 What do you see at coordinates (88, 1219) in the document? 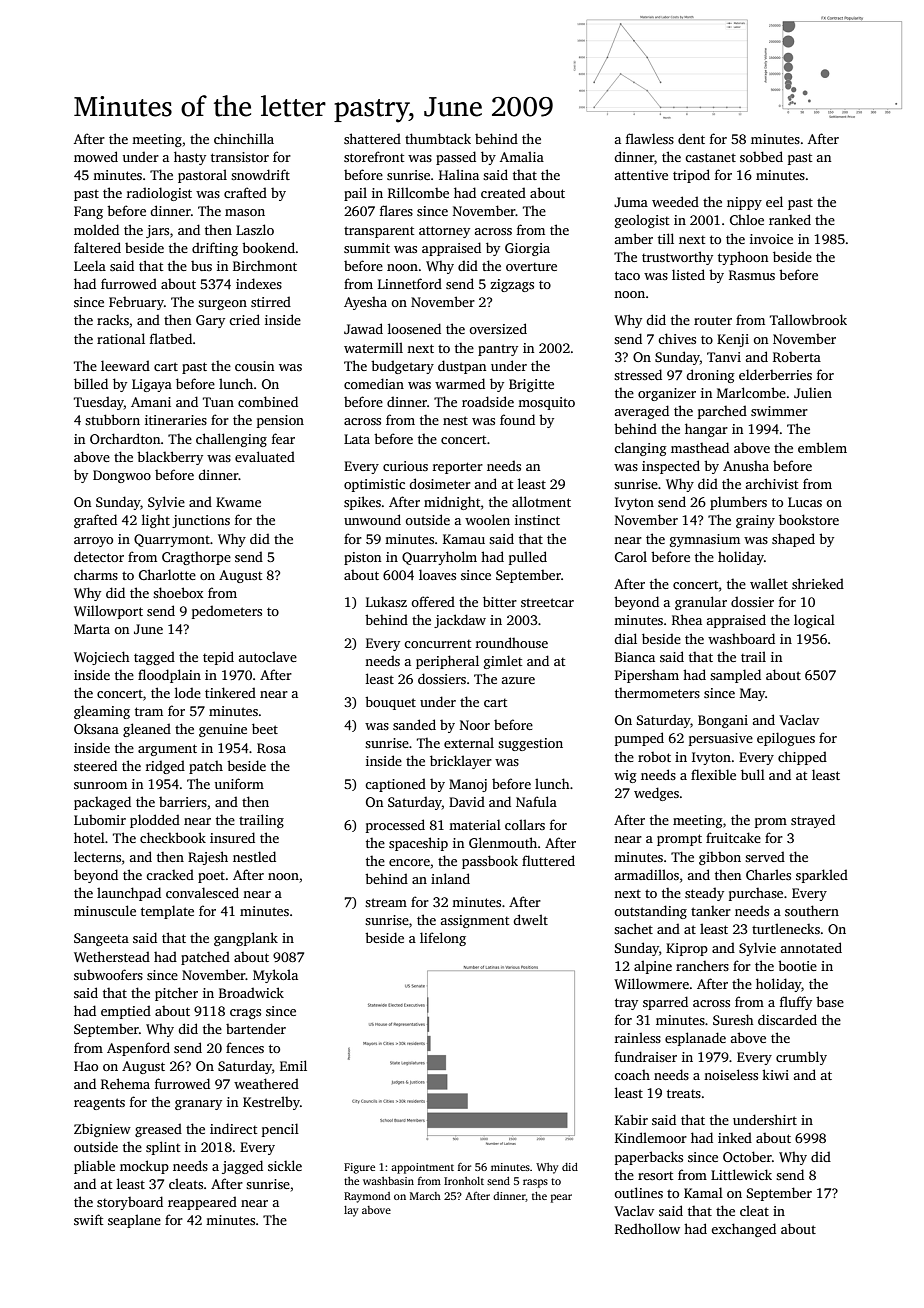
I see `swift` at bounding box center [88, 1219].
